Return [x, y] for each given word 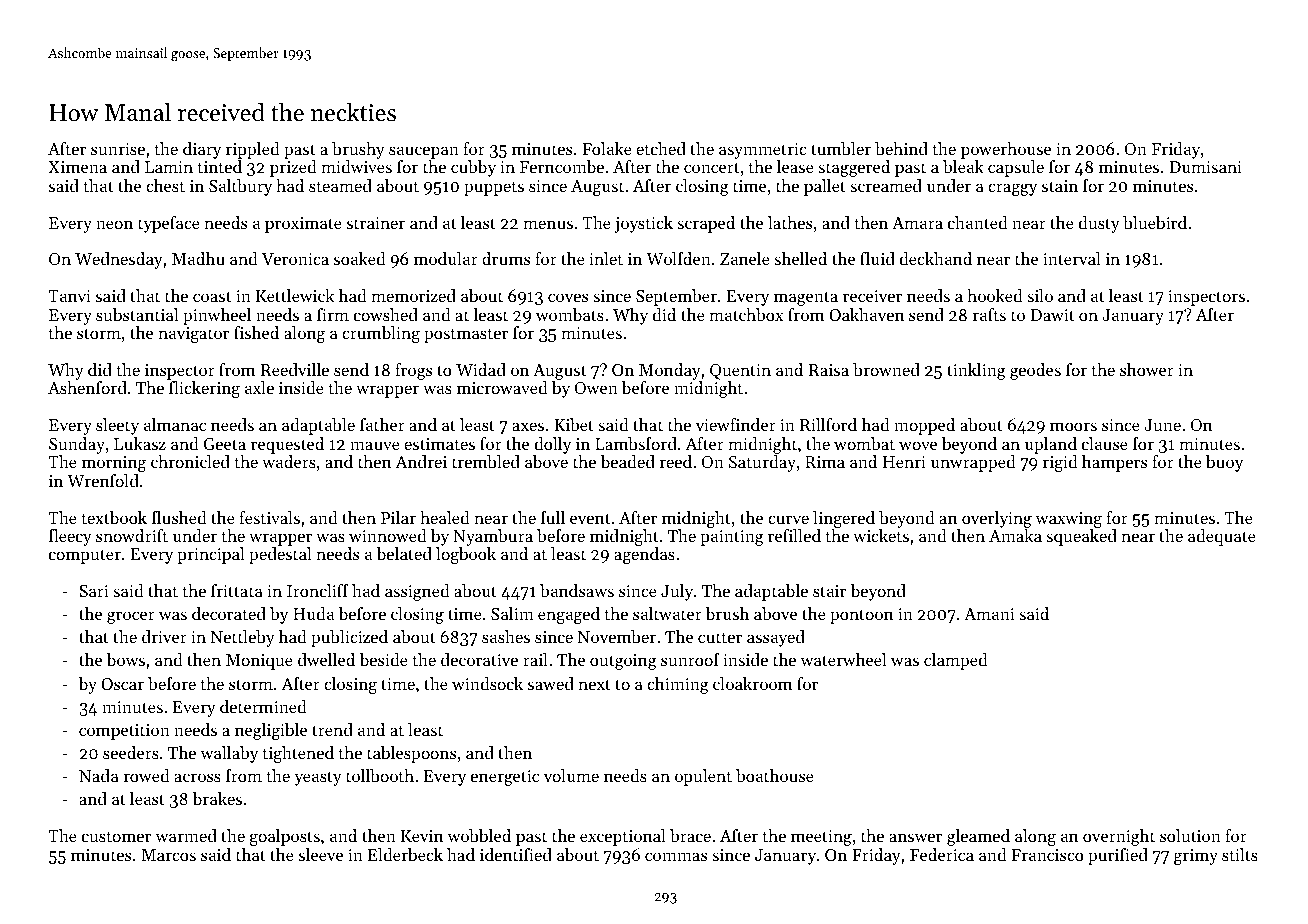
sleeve [321, 854]
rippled [253, 150]
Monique [259, 662]
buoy [1224, 463]
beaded [627, 461]
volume [571, 775]
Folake [607, 148]
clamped [956, 661]
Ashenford [87, 387]
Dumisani [1205, 167]
